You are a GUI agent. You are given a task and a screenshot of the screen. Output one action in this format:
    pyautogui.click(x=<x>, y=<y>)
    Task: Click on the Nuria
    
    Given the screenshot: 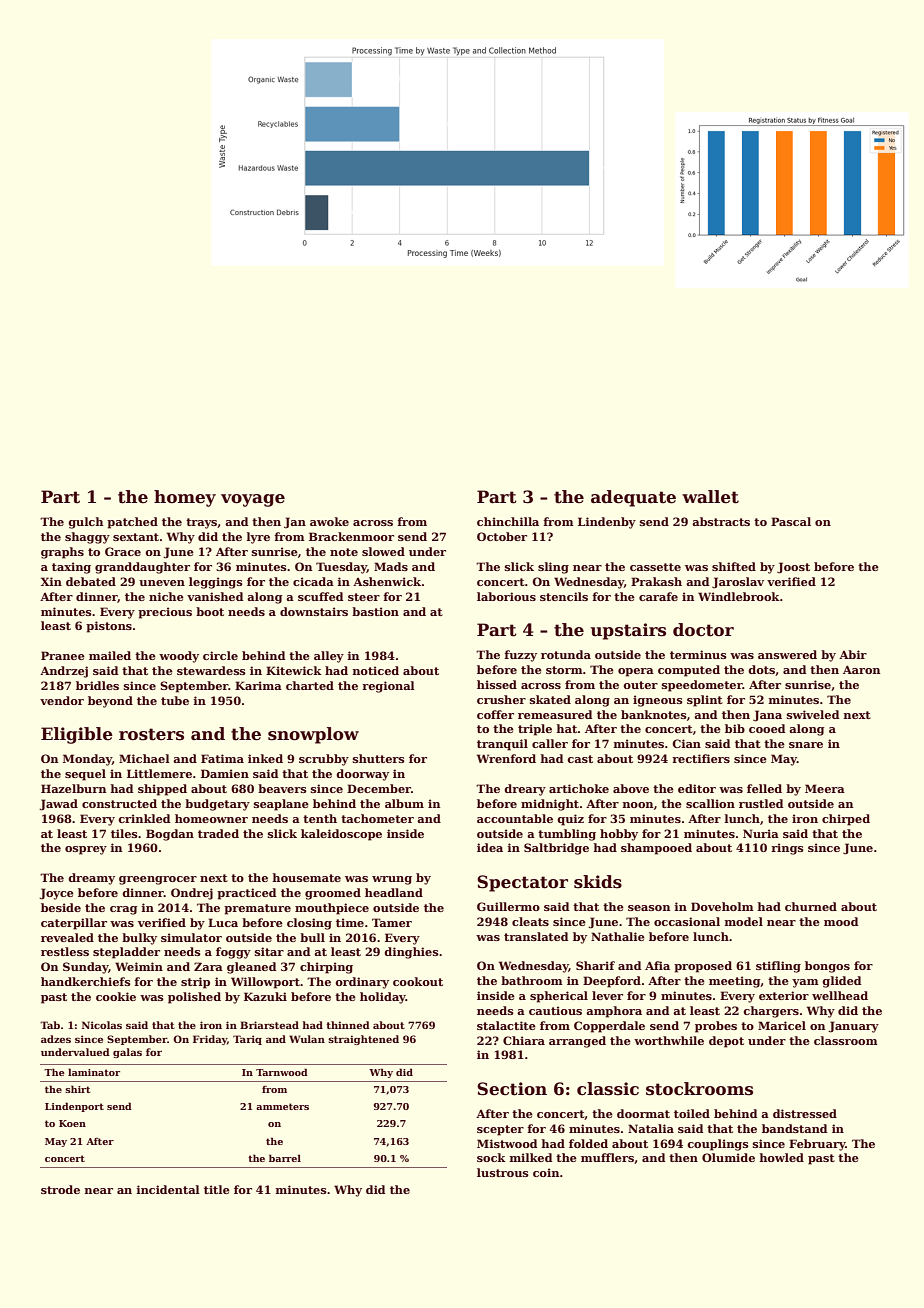 What is the action you would take?
    pyautogui.click(x=761, y=833)
